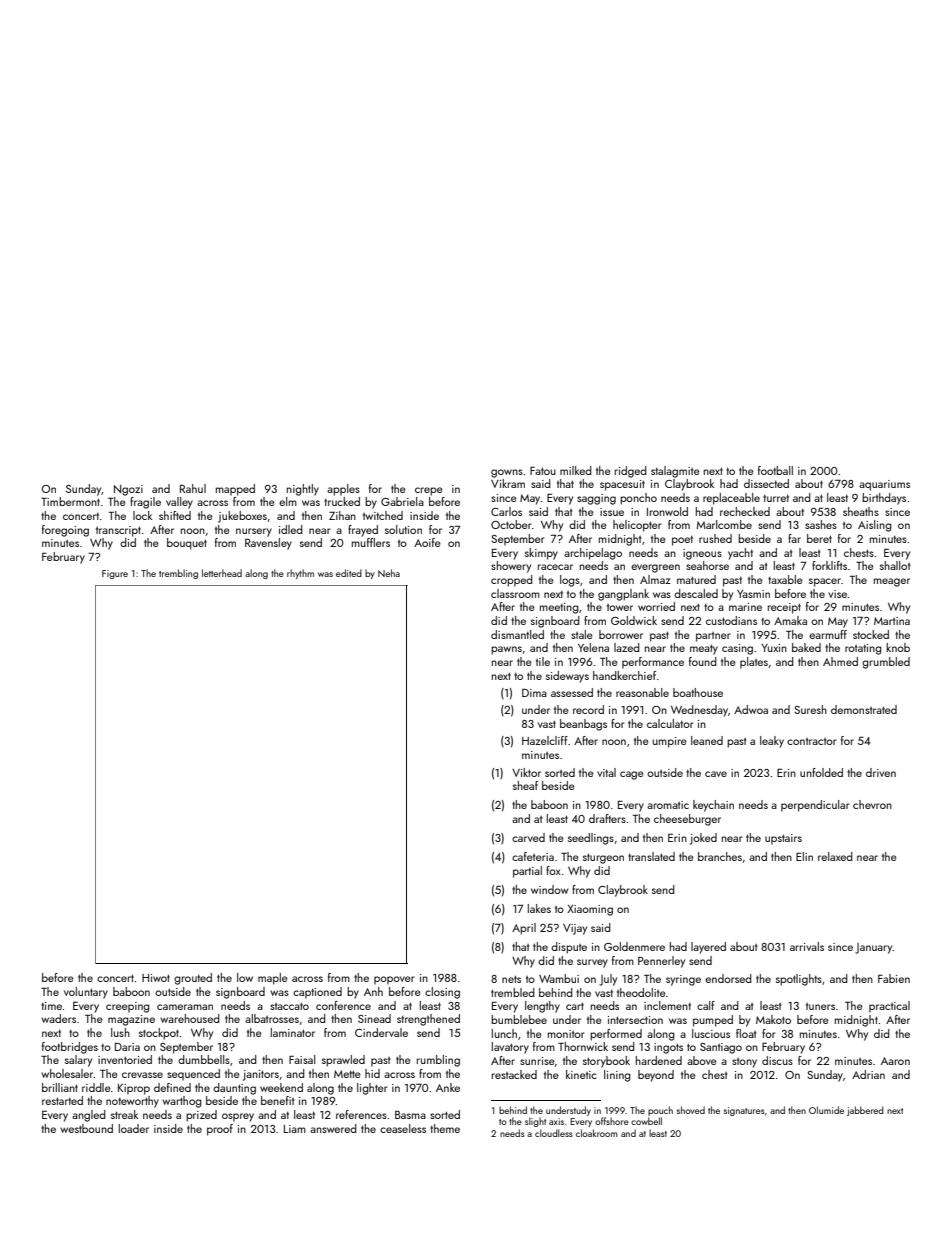 The height and width of the document is (1233, 952). What do you see at coordinates (634, 620) in the document?
I see `Goldwick` at bounding box center [634, 620].
